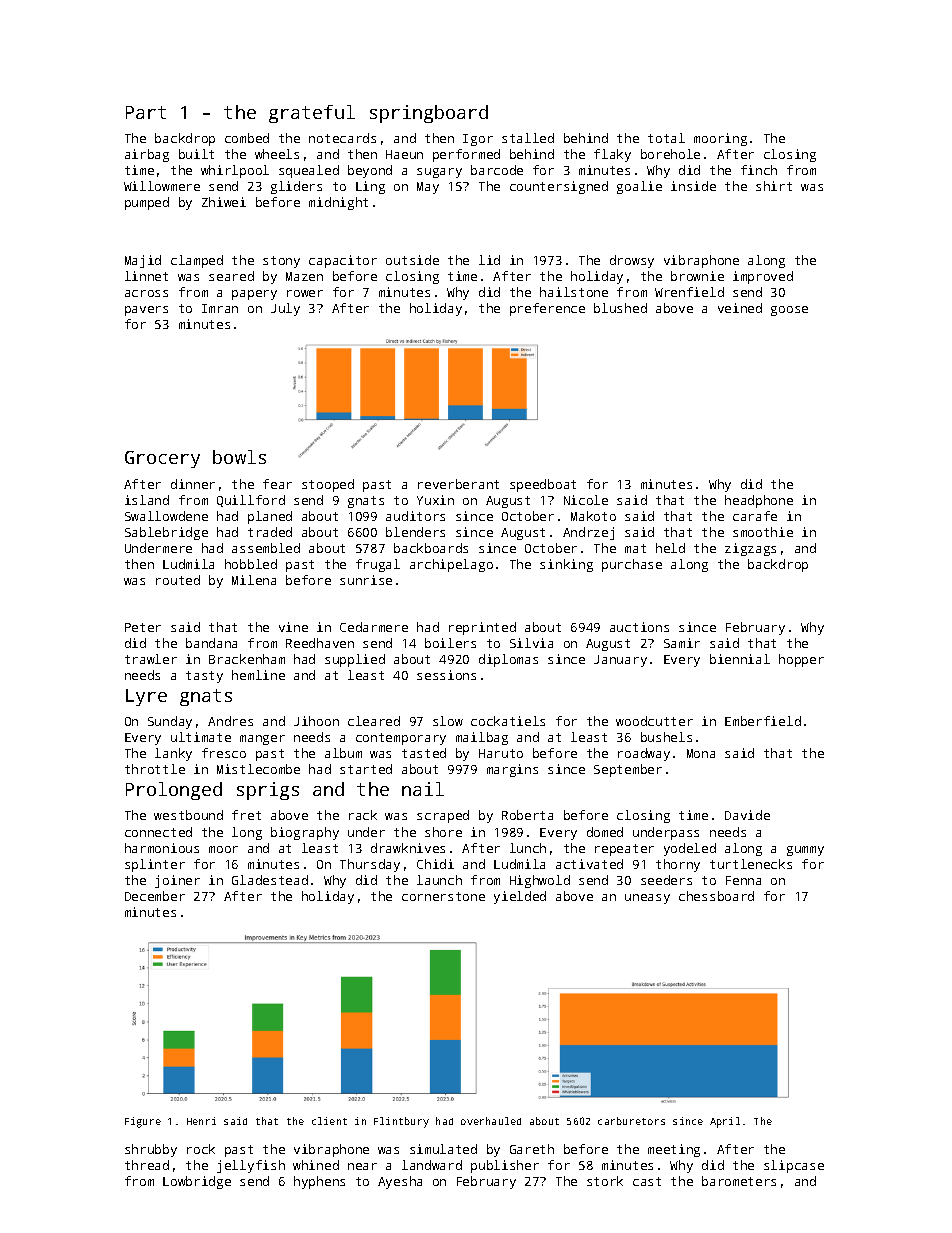 The width and height of the screenshot is (952, 1233). Describe the element at coordinates (763, 721) in the screenshot. I see `Emberfield` at that location.
